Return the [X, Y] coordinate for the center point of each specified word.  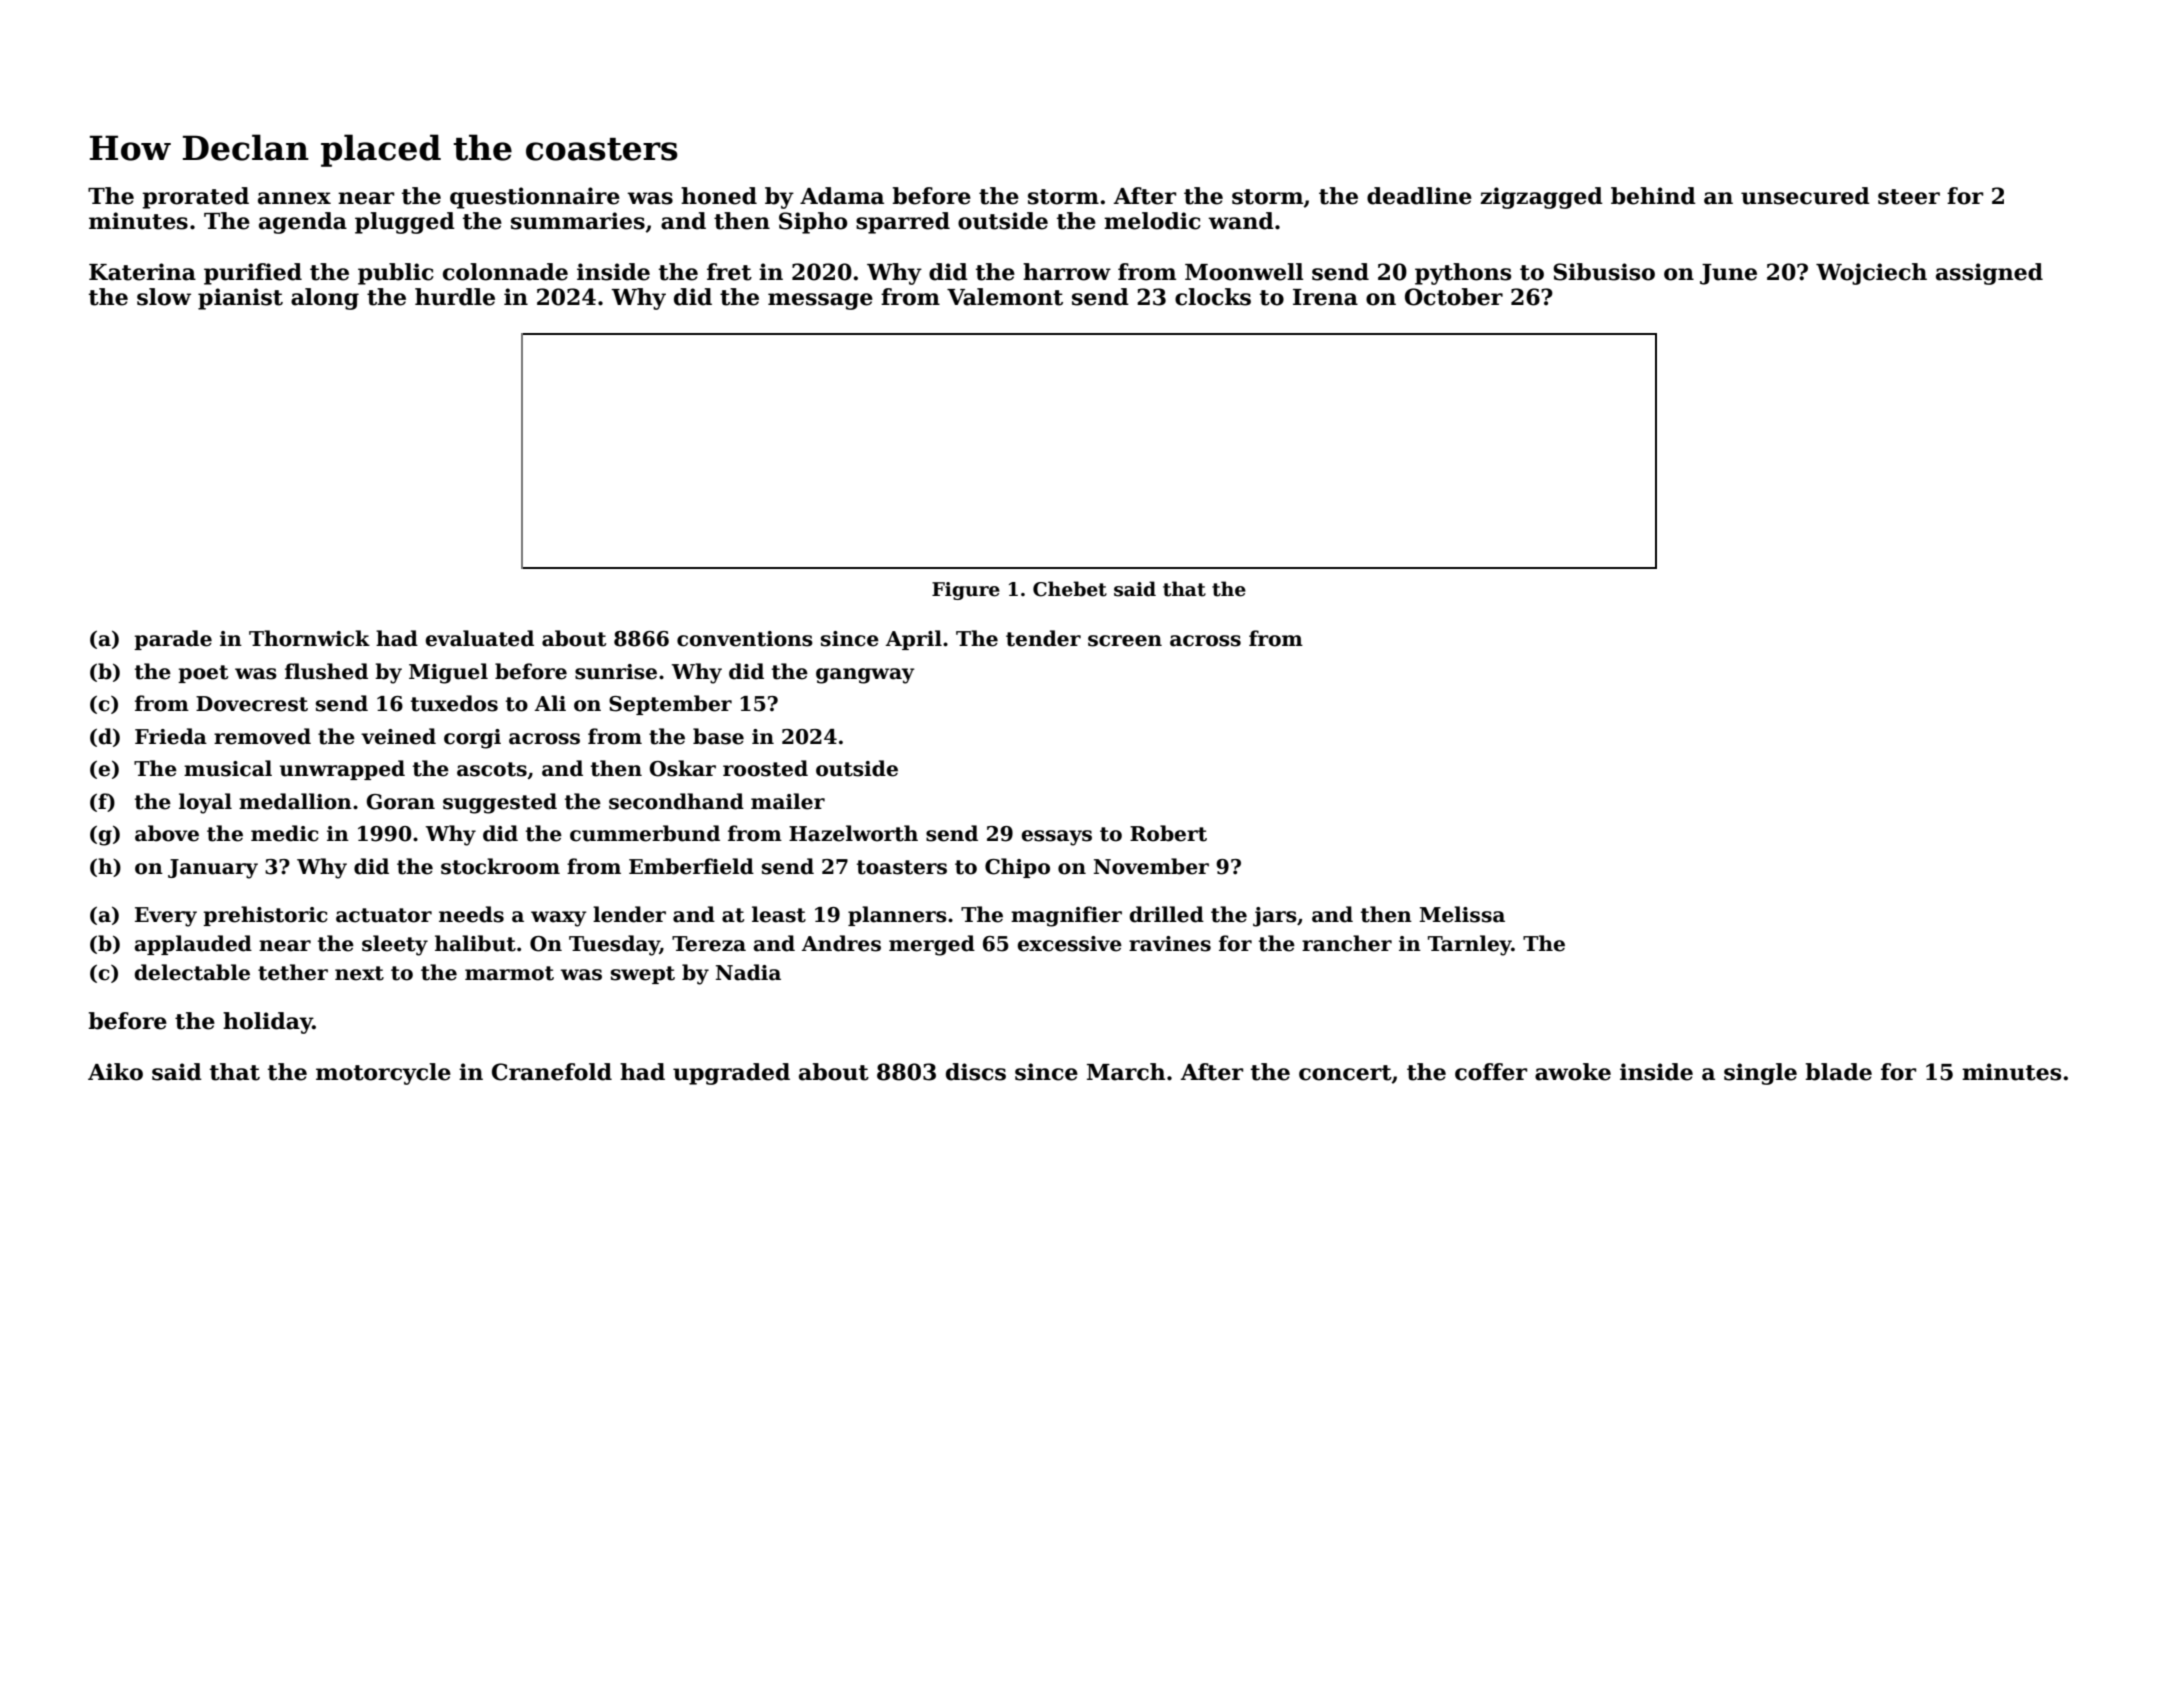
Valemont [1005, 297]
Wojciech [1871, 274]
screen [1125, 641]
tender [1043, 638]
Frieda [171, 736]
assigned [1989, 274]
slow [164, 297]
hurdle [455, 297]
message [820, 301]
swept [643, 975]
